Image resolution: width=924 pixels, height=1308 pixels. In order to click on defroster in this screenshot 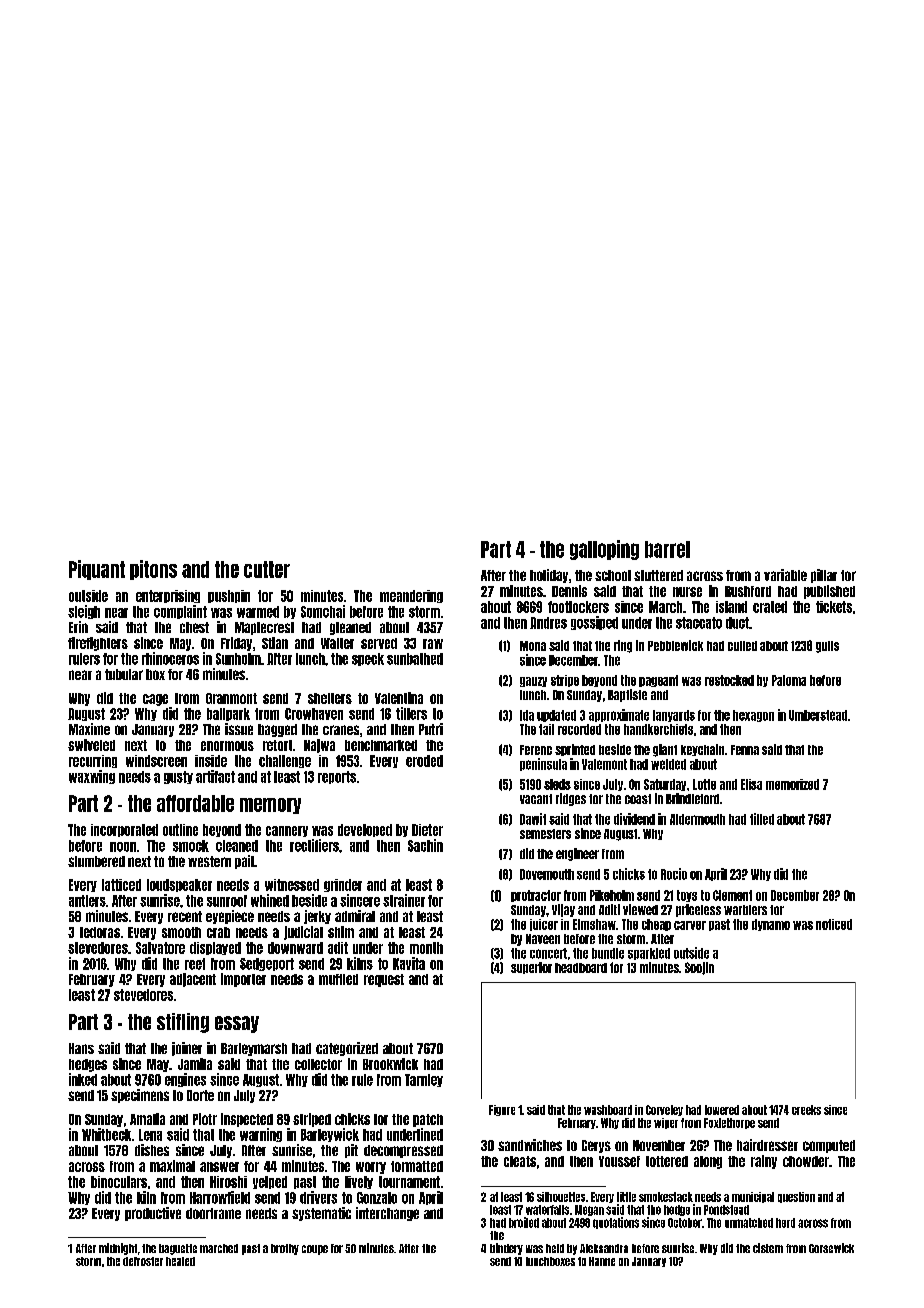, I will do `click(143, 1261)`.
